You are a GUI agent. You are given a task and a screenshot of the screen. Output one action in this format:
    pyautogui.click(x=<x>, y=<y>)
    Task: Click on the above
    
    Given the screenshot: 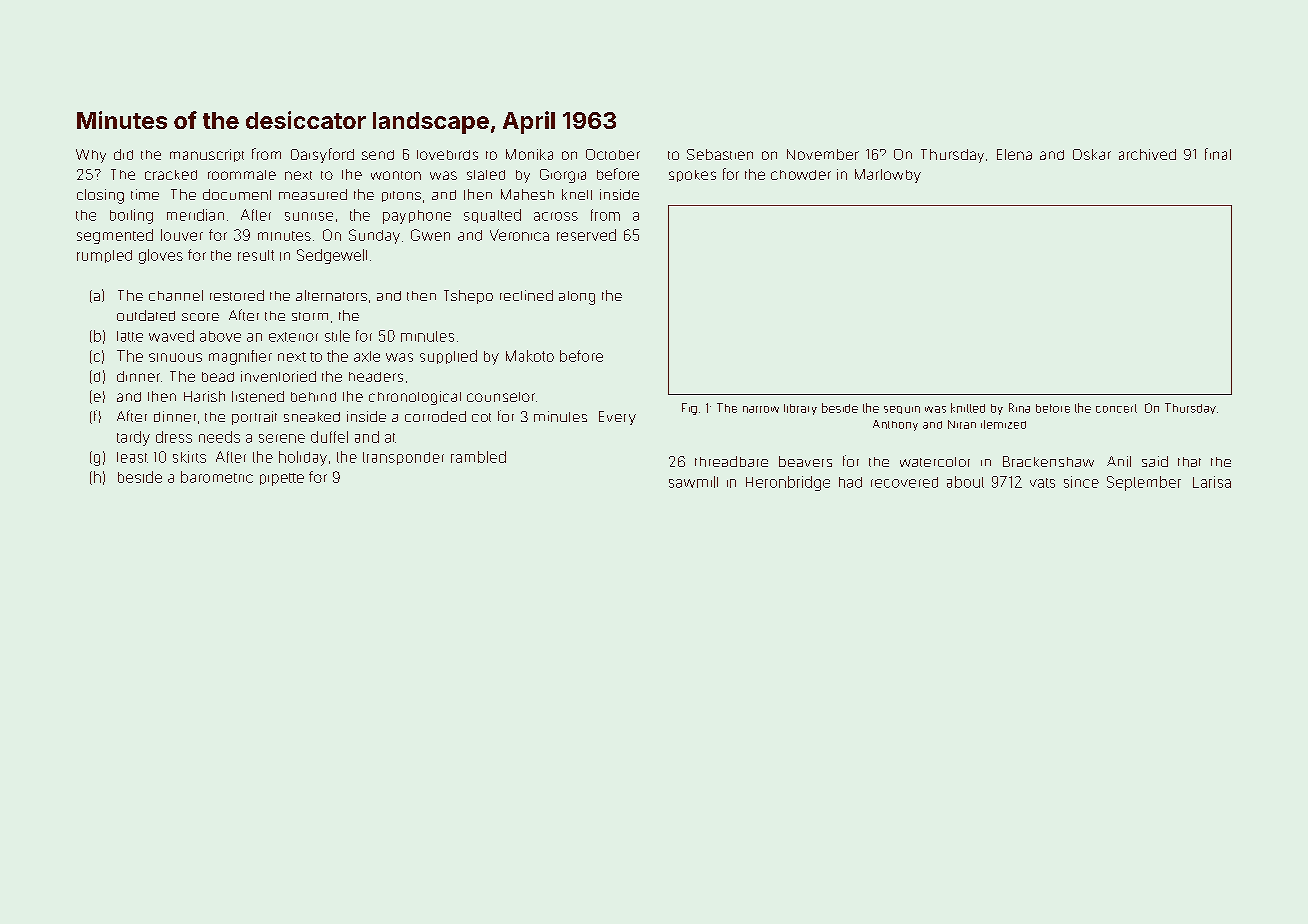 What is the action you would take?
    pyautogui.click(x=220, y=336)
